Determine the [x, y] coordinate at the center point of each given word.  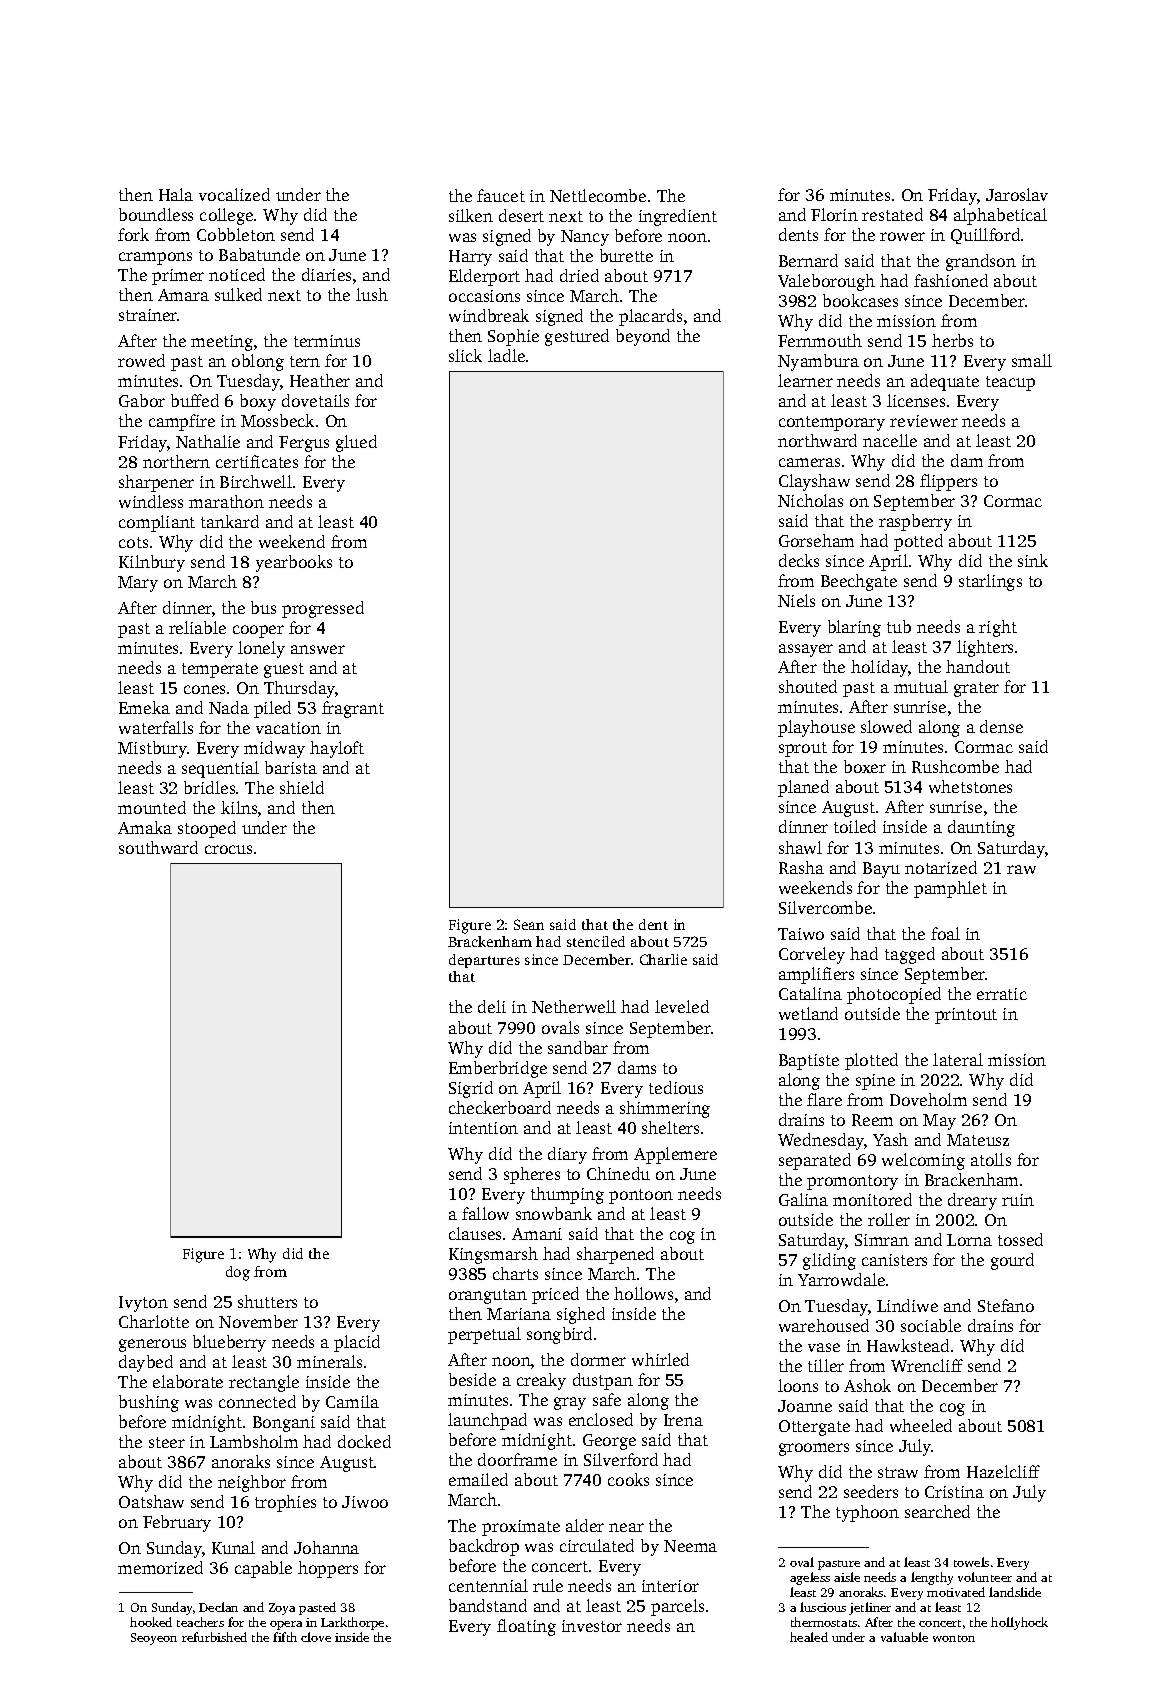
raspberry [915, 522]
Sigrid [471, 1089]
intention [483, 1128]
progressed [323, 609]
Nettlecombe [598, 195]
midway [274, 749]
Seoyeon [154, 1639]
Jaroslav [1017, 194]
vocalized [234, 194]
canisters [894, 1260]
